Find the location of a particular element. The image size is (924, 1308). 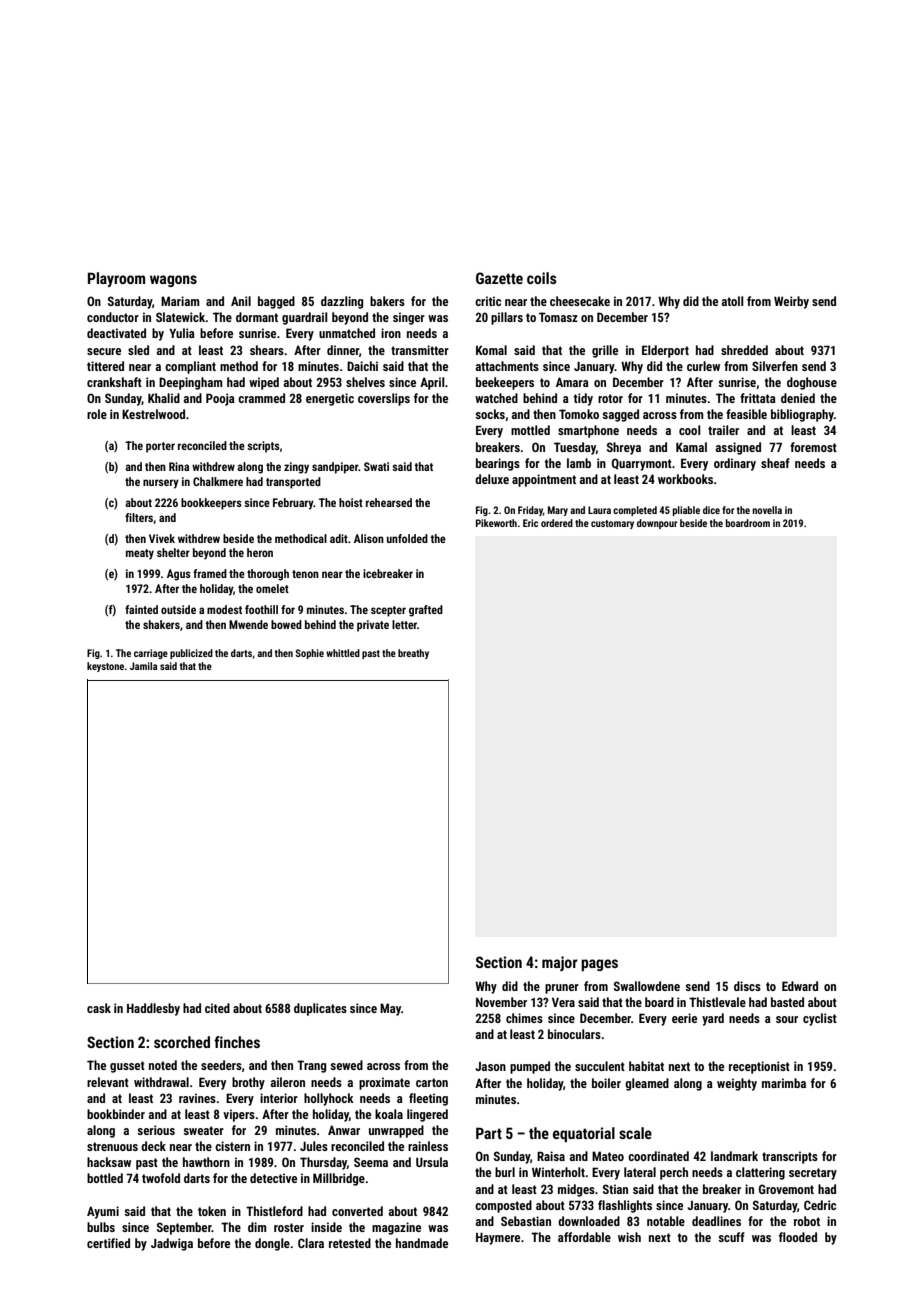

Winterholt is located at coordinates (558, 1172).
